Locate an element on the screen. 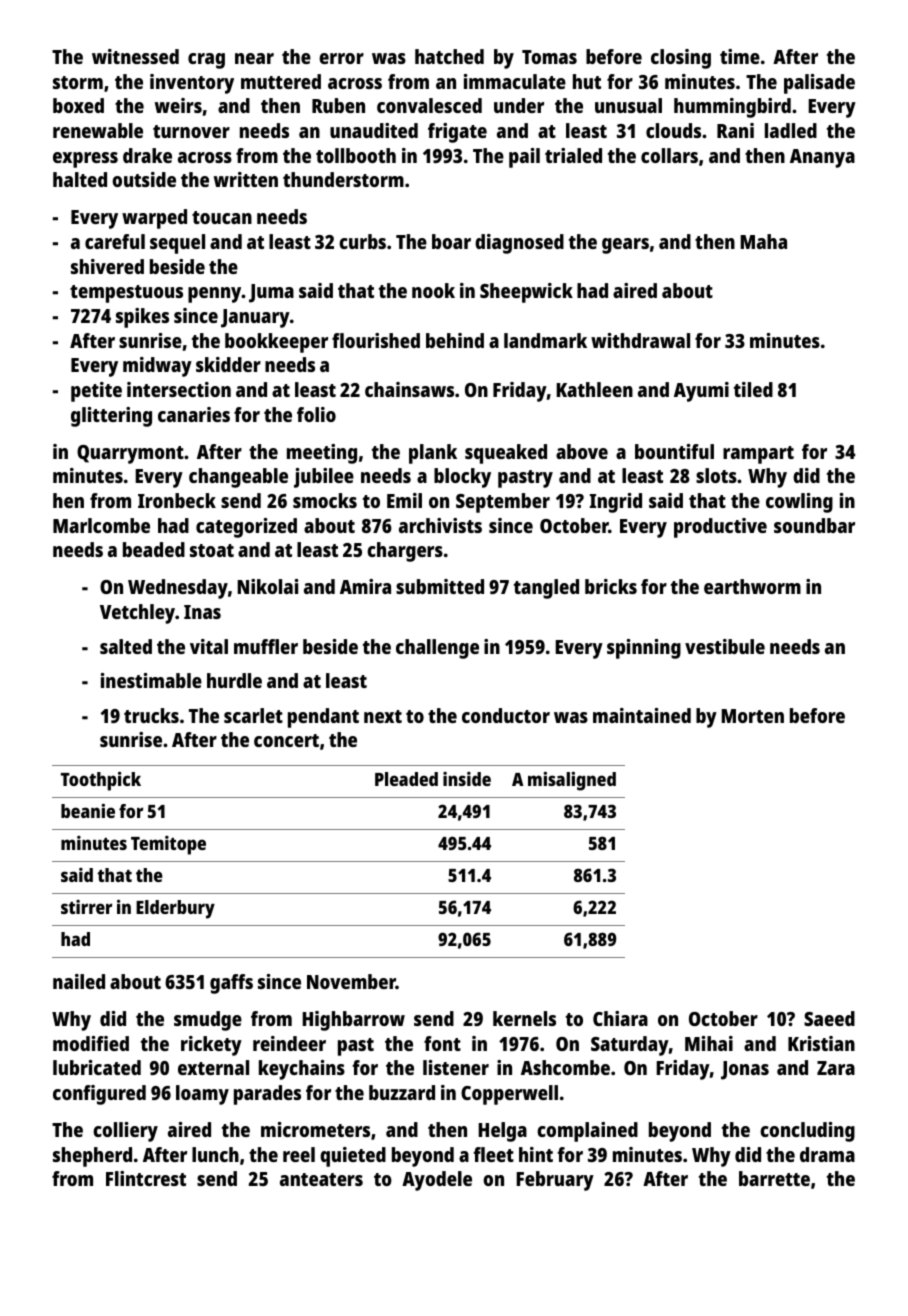 This screenshot has width=908, height=1316. conductor is located at coordinates (506, 715).
